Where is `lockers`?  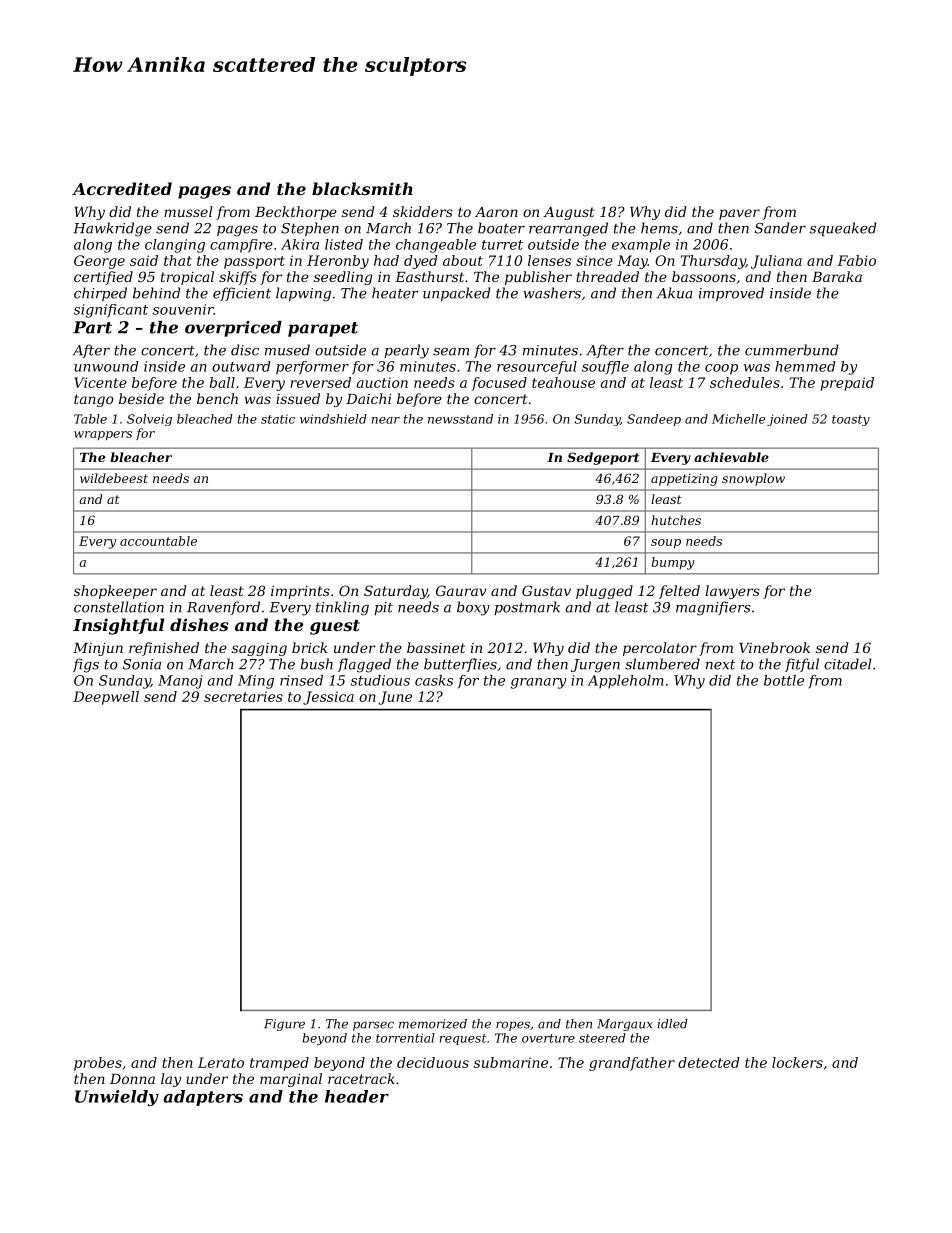 lockers is located at coordinates (797, 1062).
